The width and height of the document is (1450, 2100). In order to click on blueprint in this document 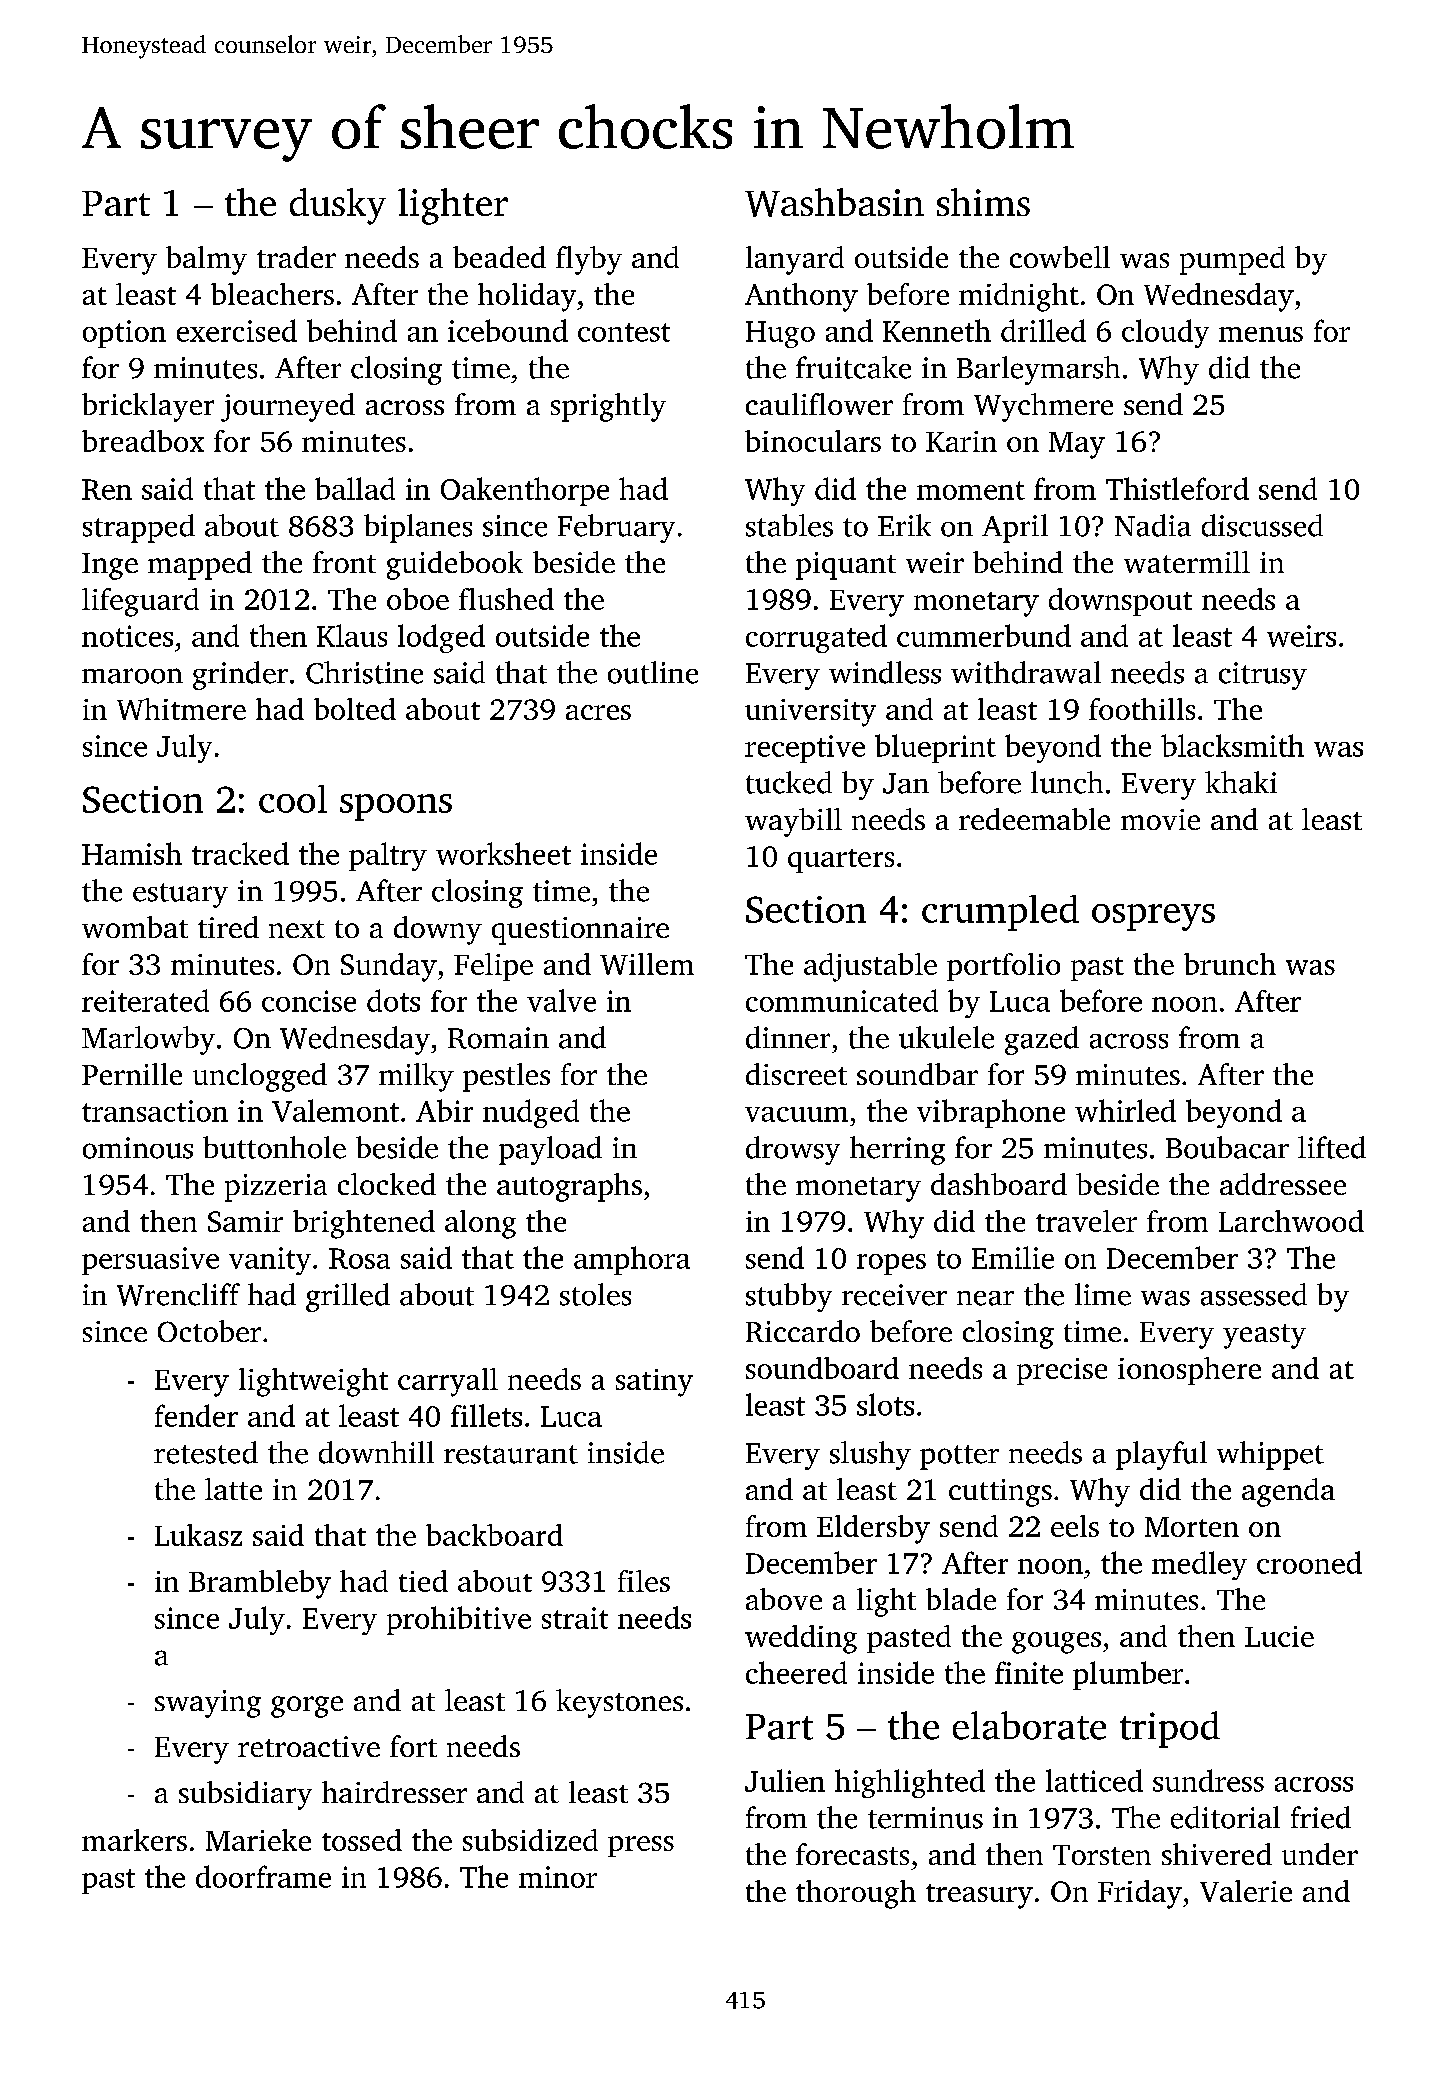, I will do `click(935, 748)`.
